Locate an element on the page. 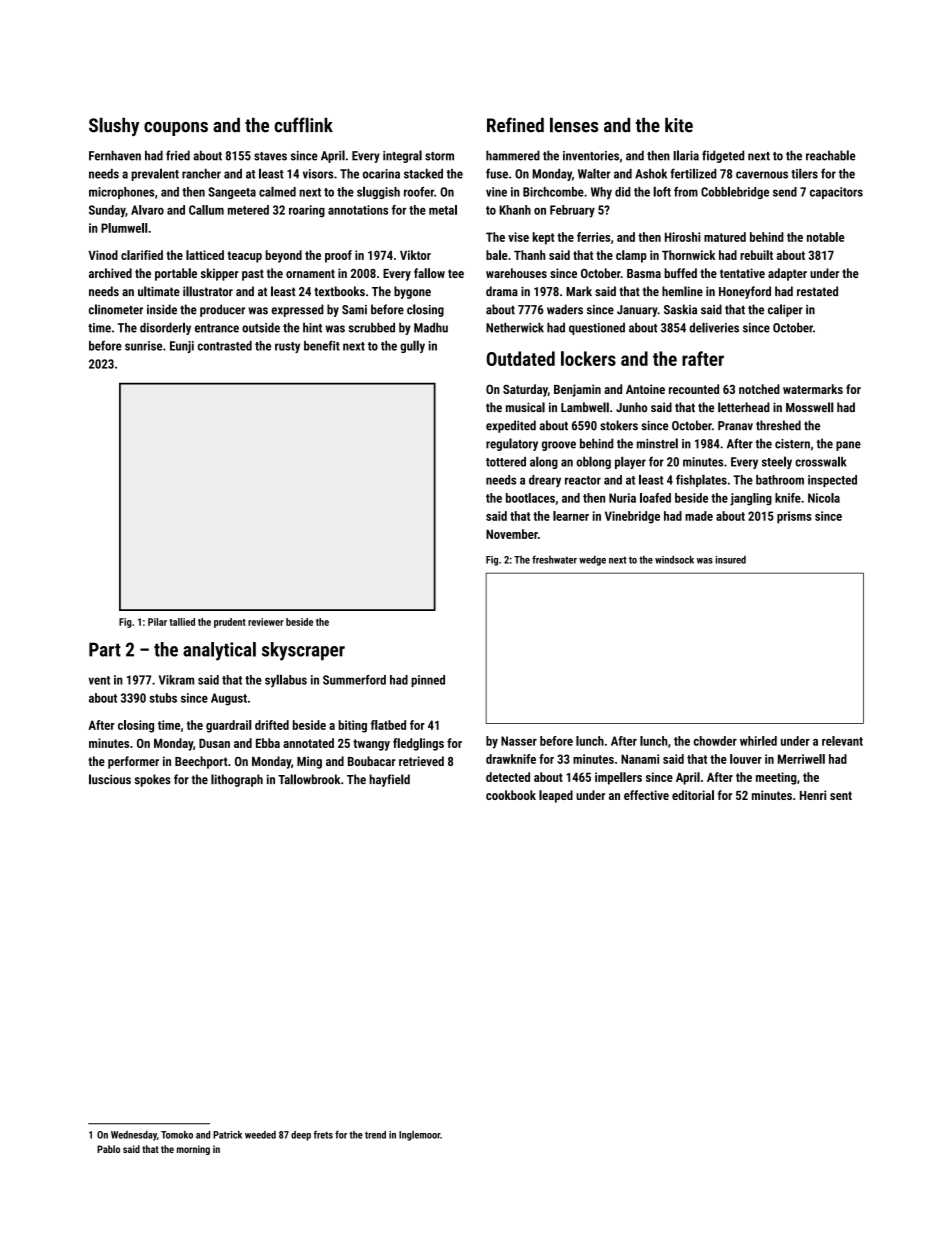 The height and width of the image is (1233, 952). November is located at coordinates (512, 534).
